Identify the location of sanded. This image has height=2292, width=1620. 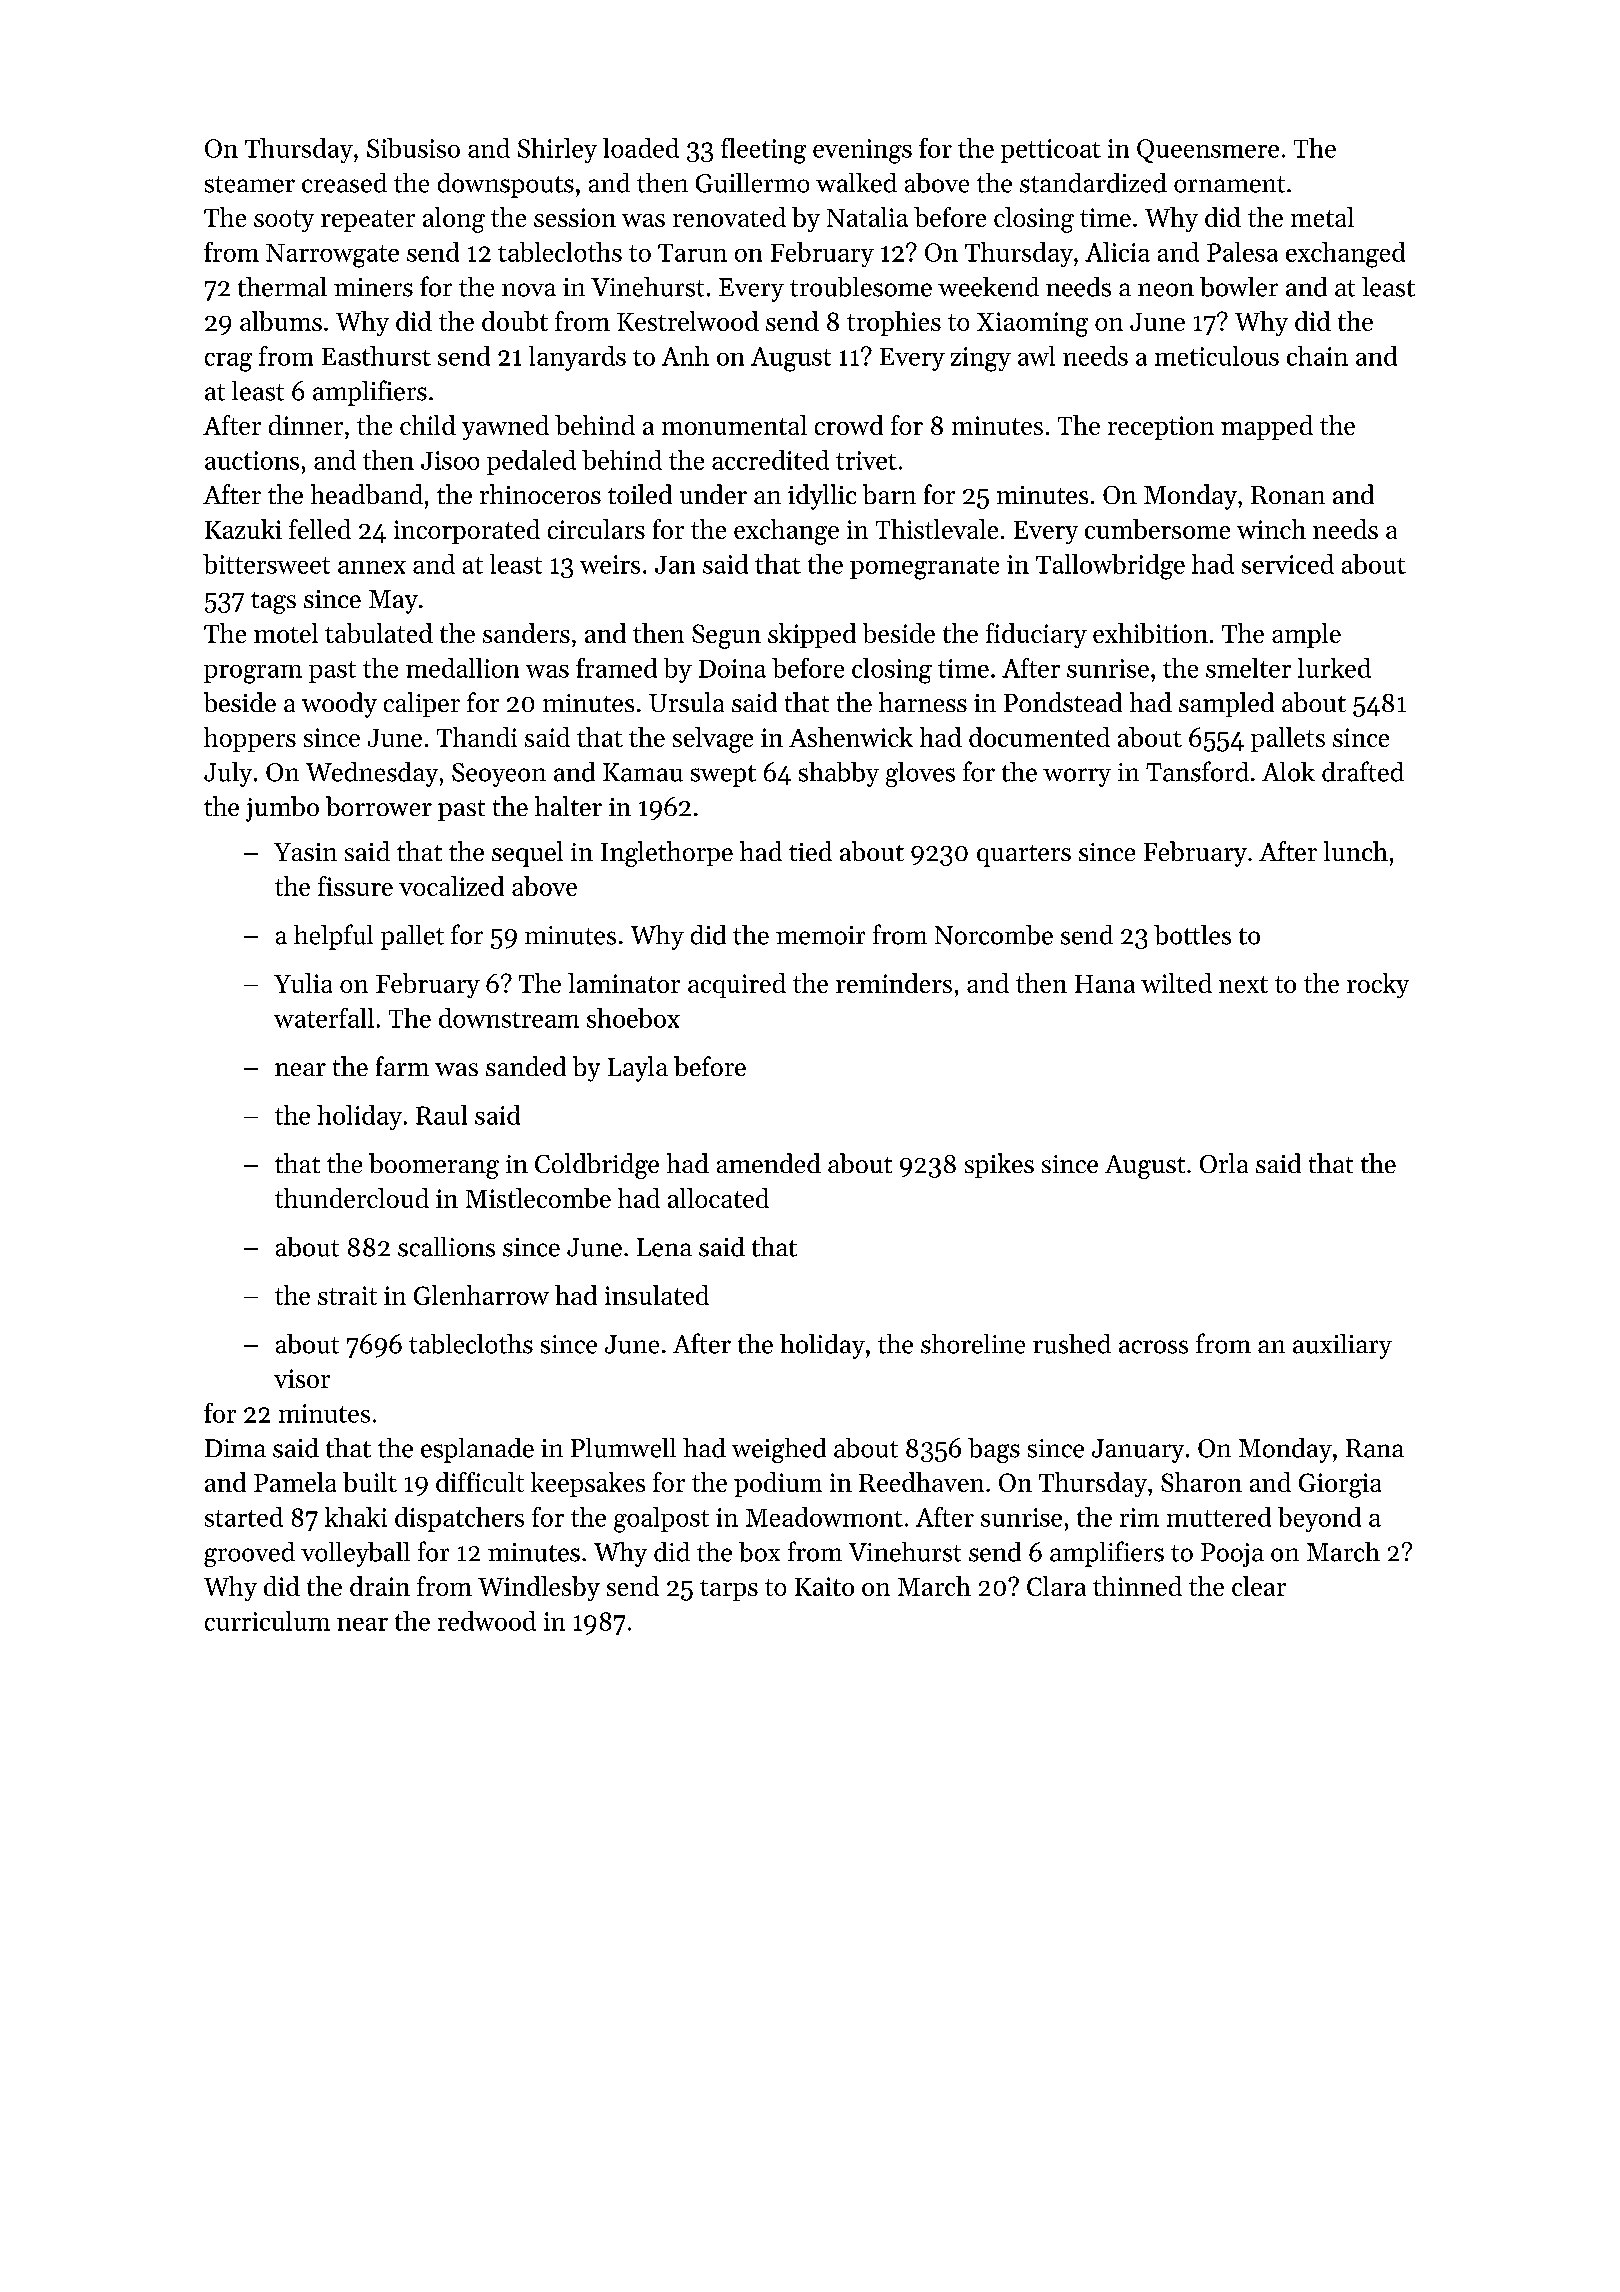
(526, 1066).
